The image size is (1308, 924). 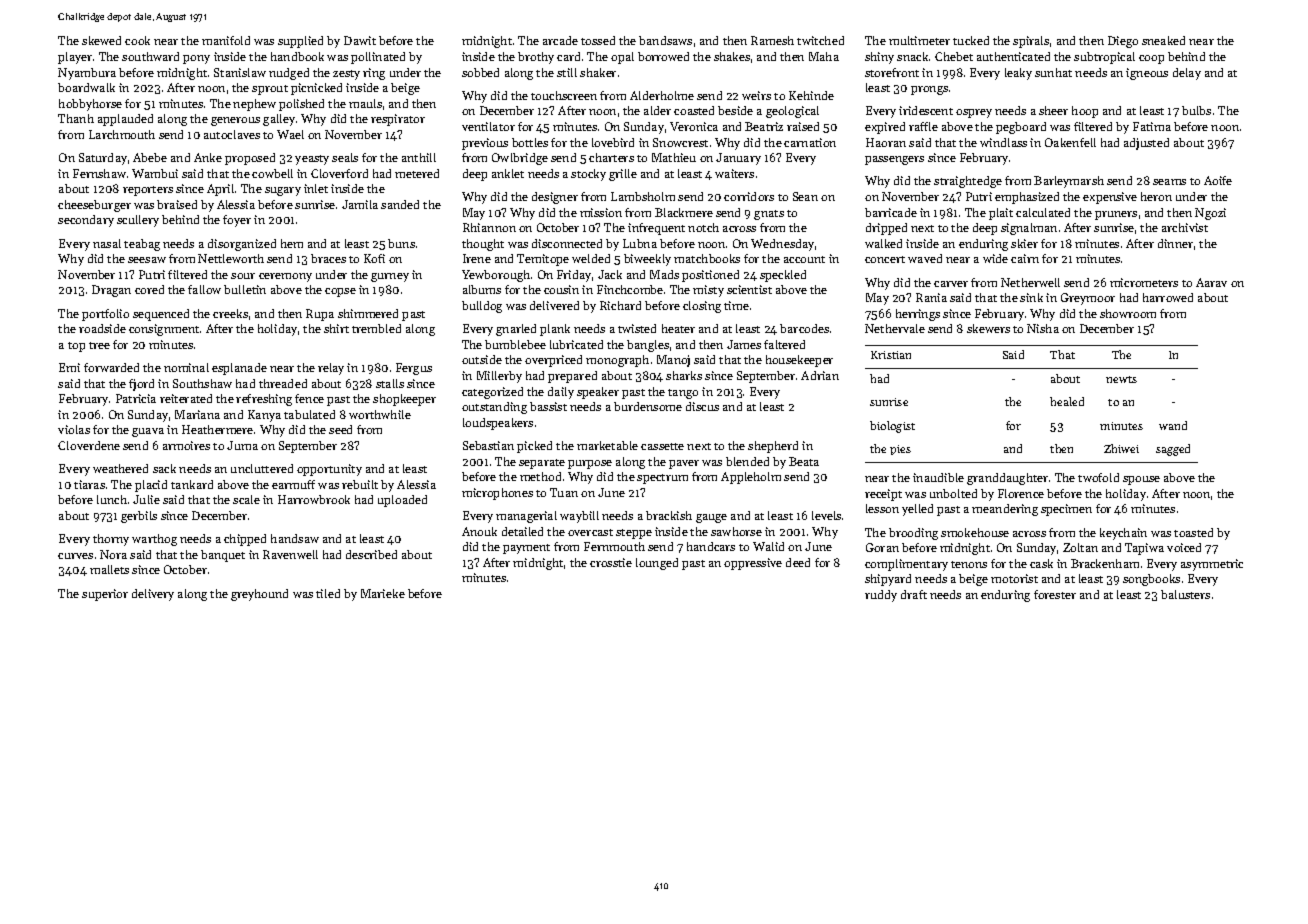 What do you see at coordinates (331, 369) in the screenshot?
I see `relay` at bounding box center [331, 369].
